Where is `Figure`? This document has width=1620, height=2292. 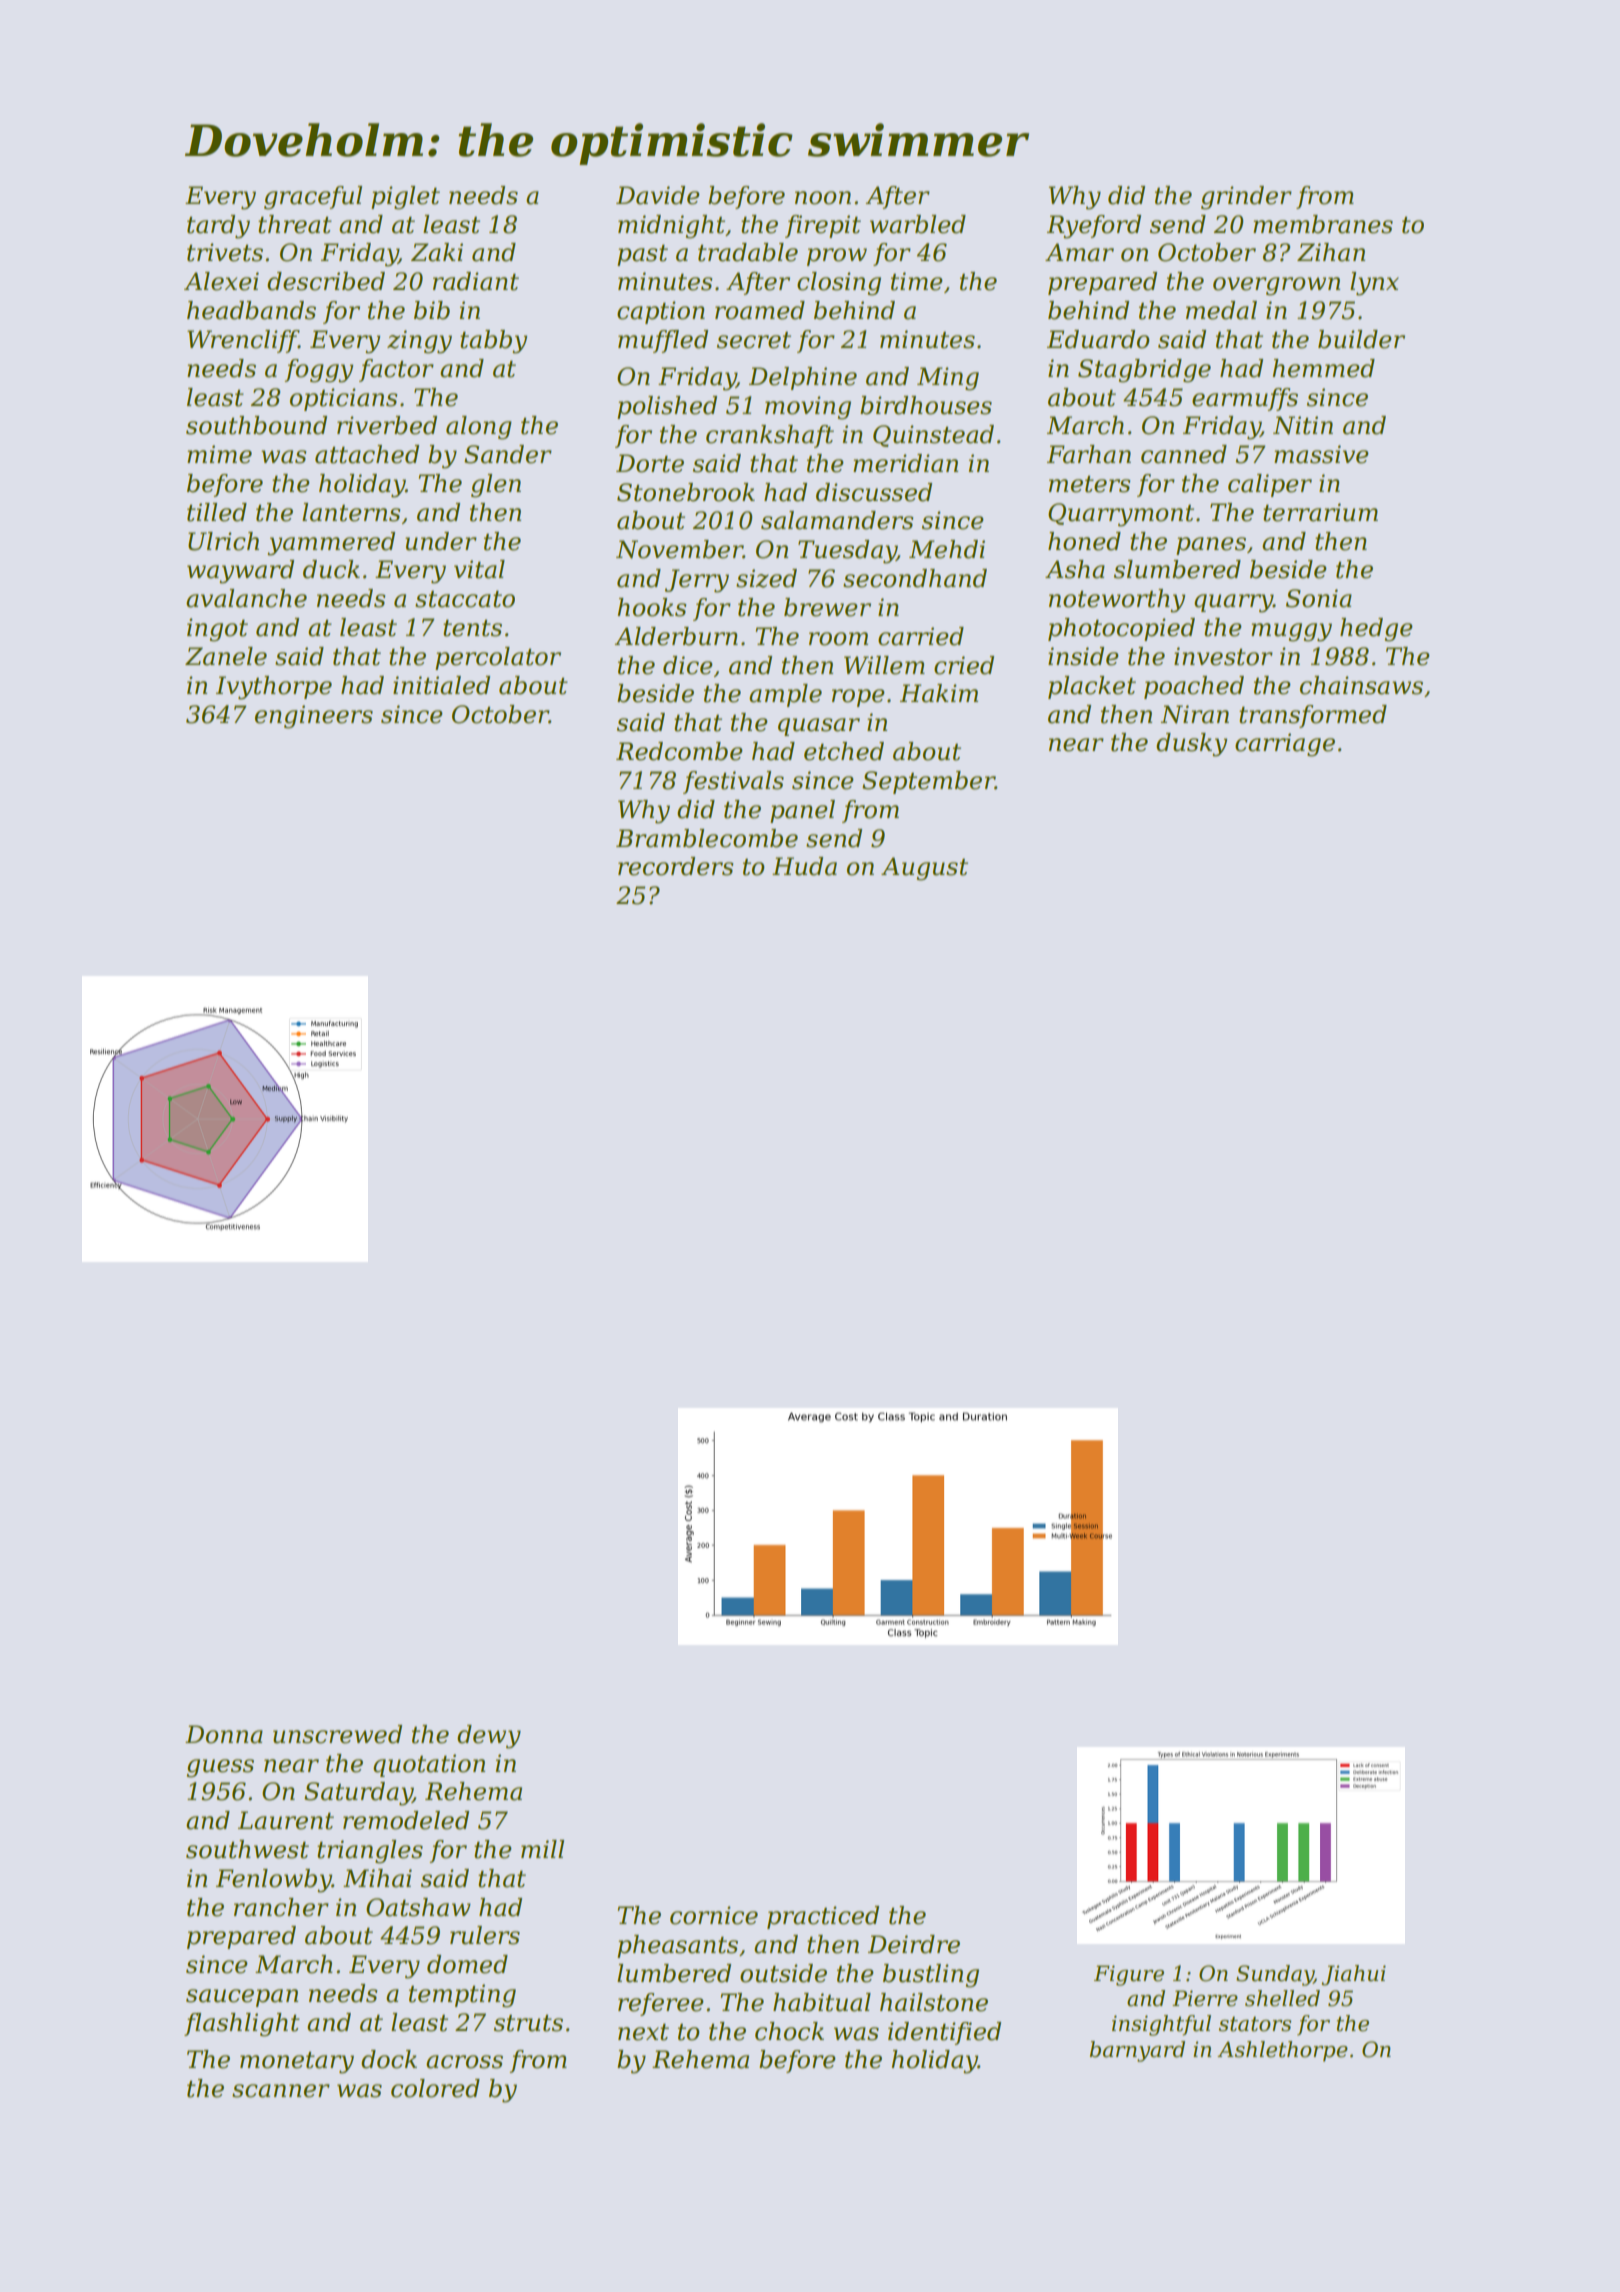
Figure is located at coordinates (1129, 1975).
